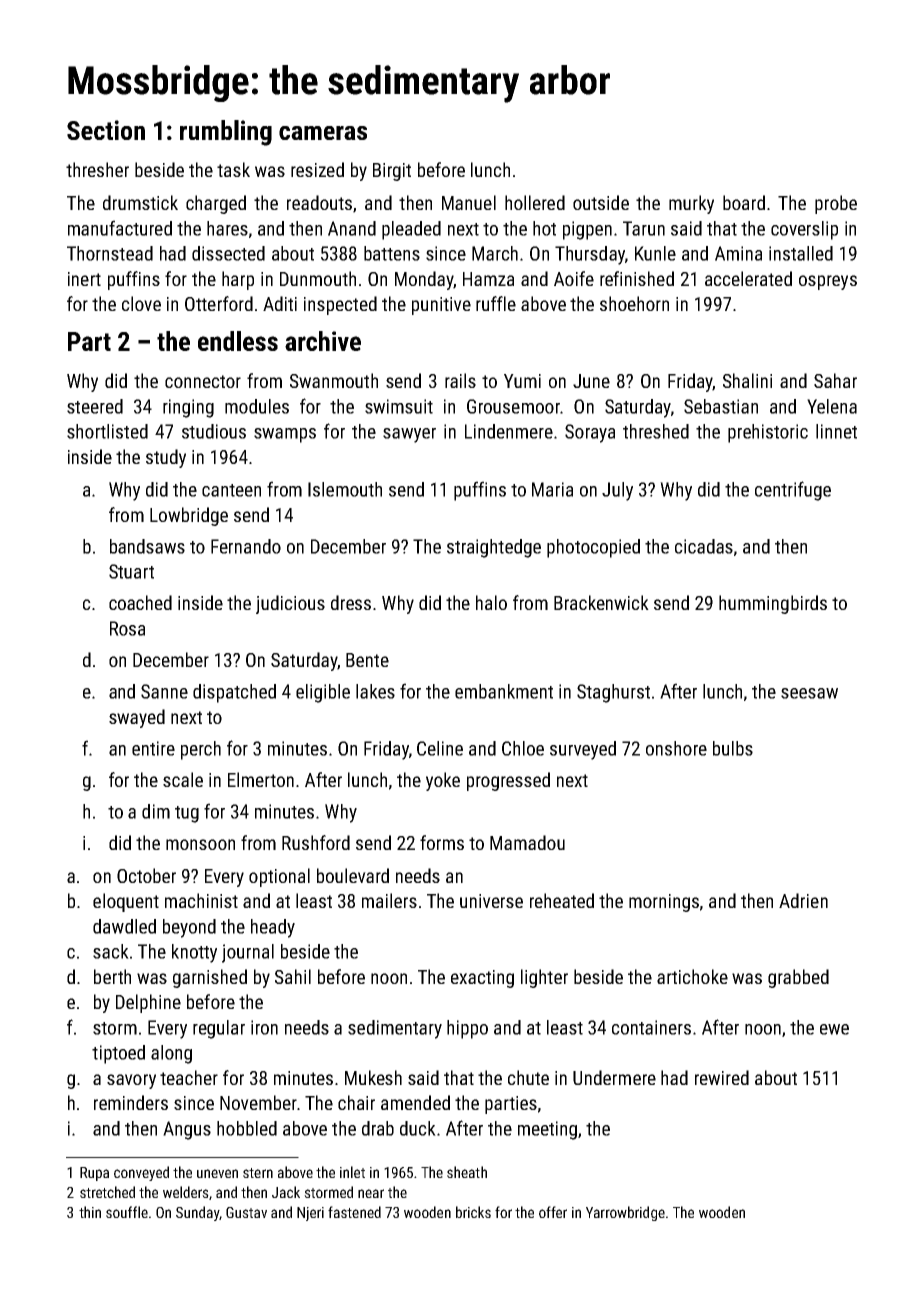 The width and height of the image is (924, 1308). Describe the element at coordinates (127, 628) in the image. I see `Rosa` at that location.
